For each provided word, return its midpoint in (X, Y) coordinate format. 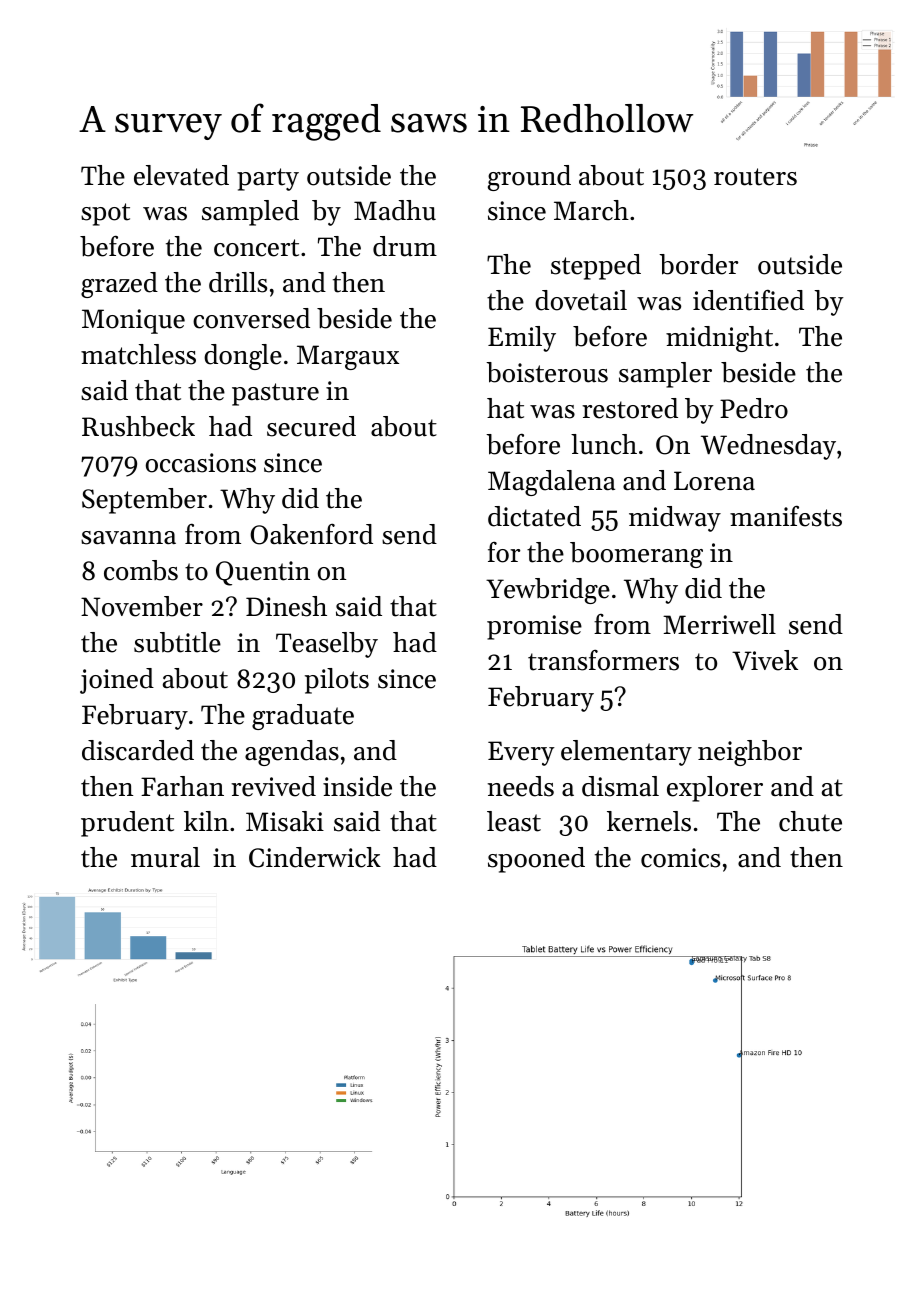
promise (534, 627)
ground (529, 178)
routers (755, 177)
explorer (715, 789)
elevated (181, 175)
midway (675, 519)
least (514, 821)
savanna (128, 538)
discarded (138, 750)
